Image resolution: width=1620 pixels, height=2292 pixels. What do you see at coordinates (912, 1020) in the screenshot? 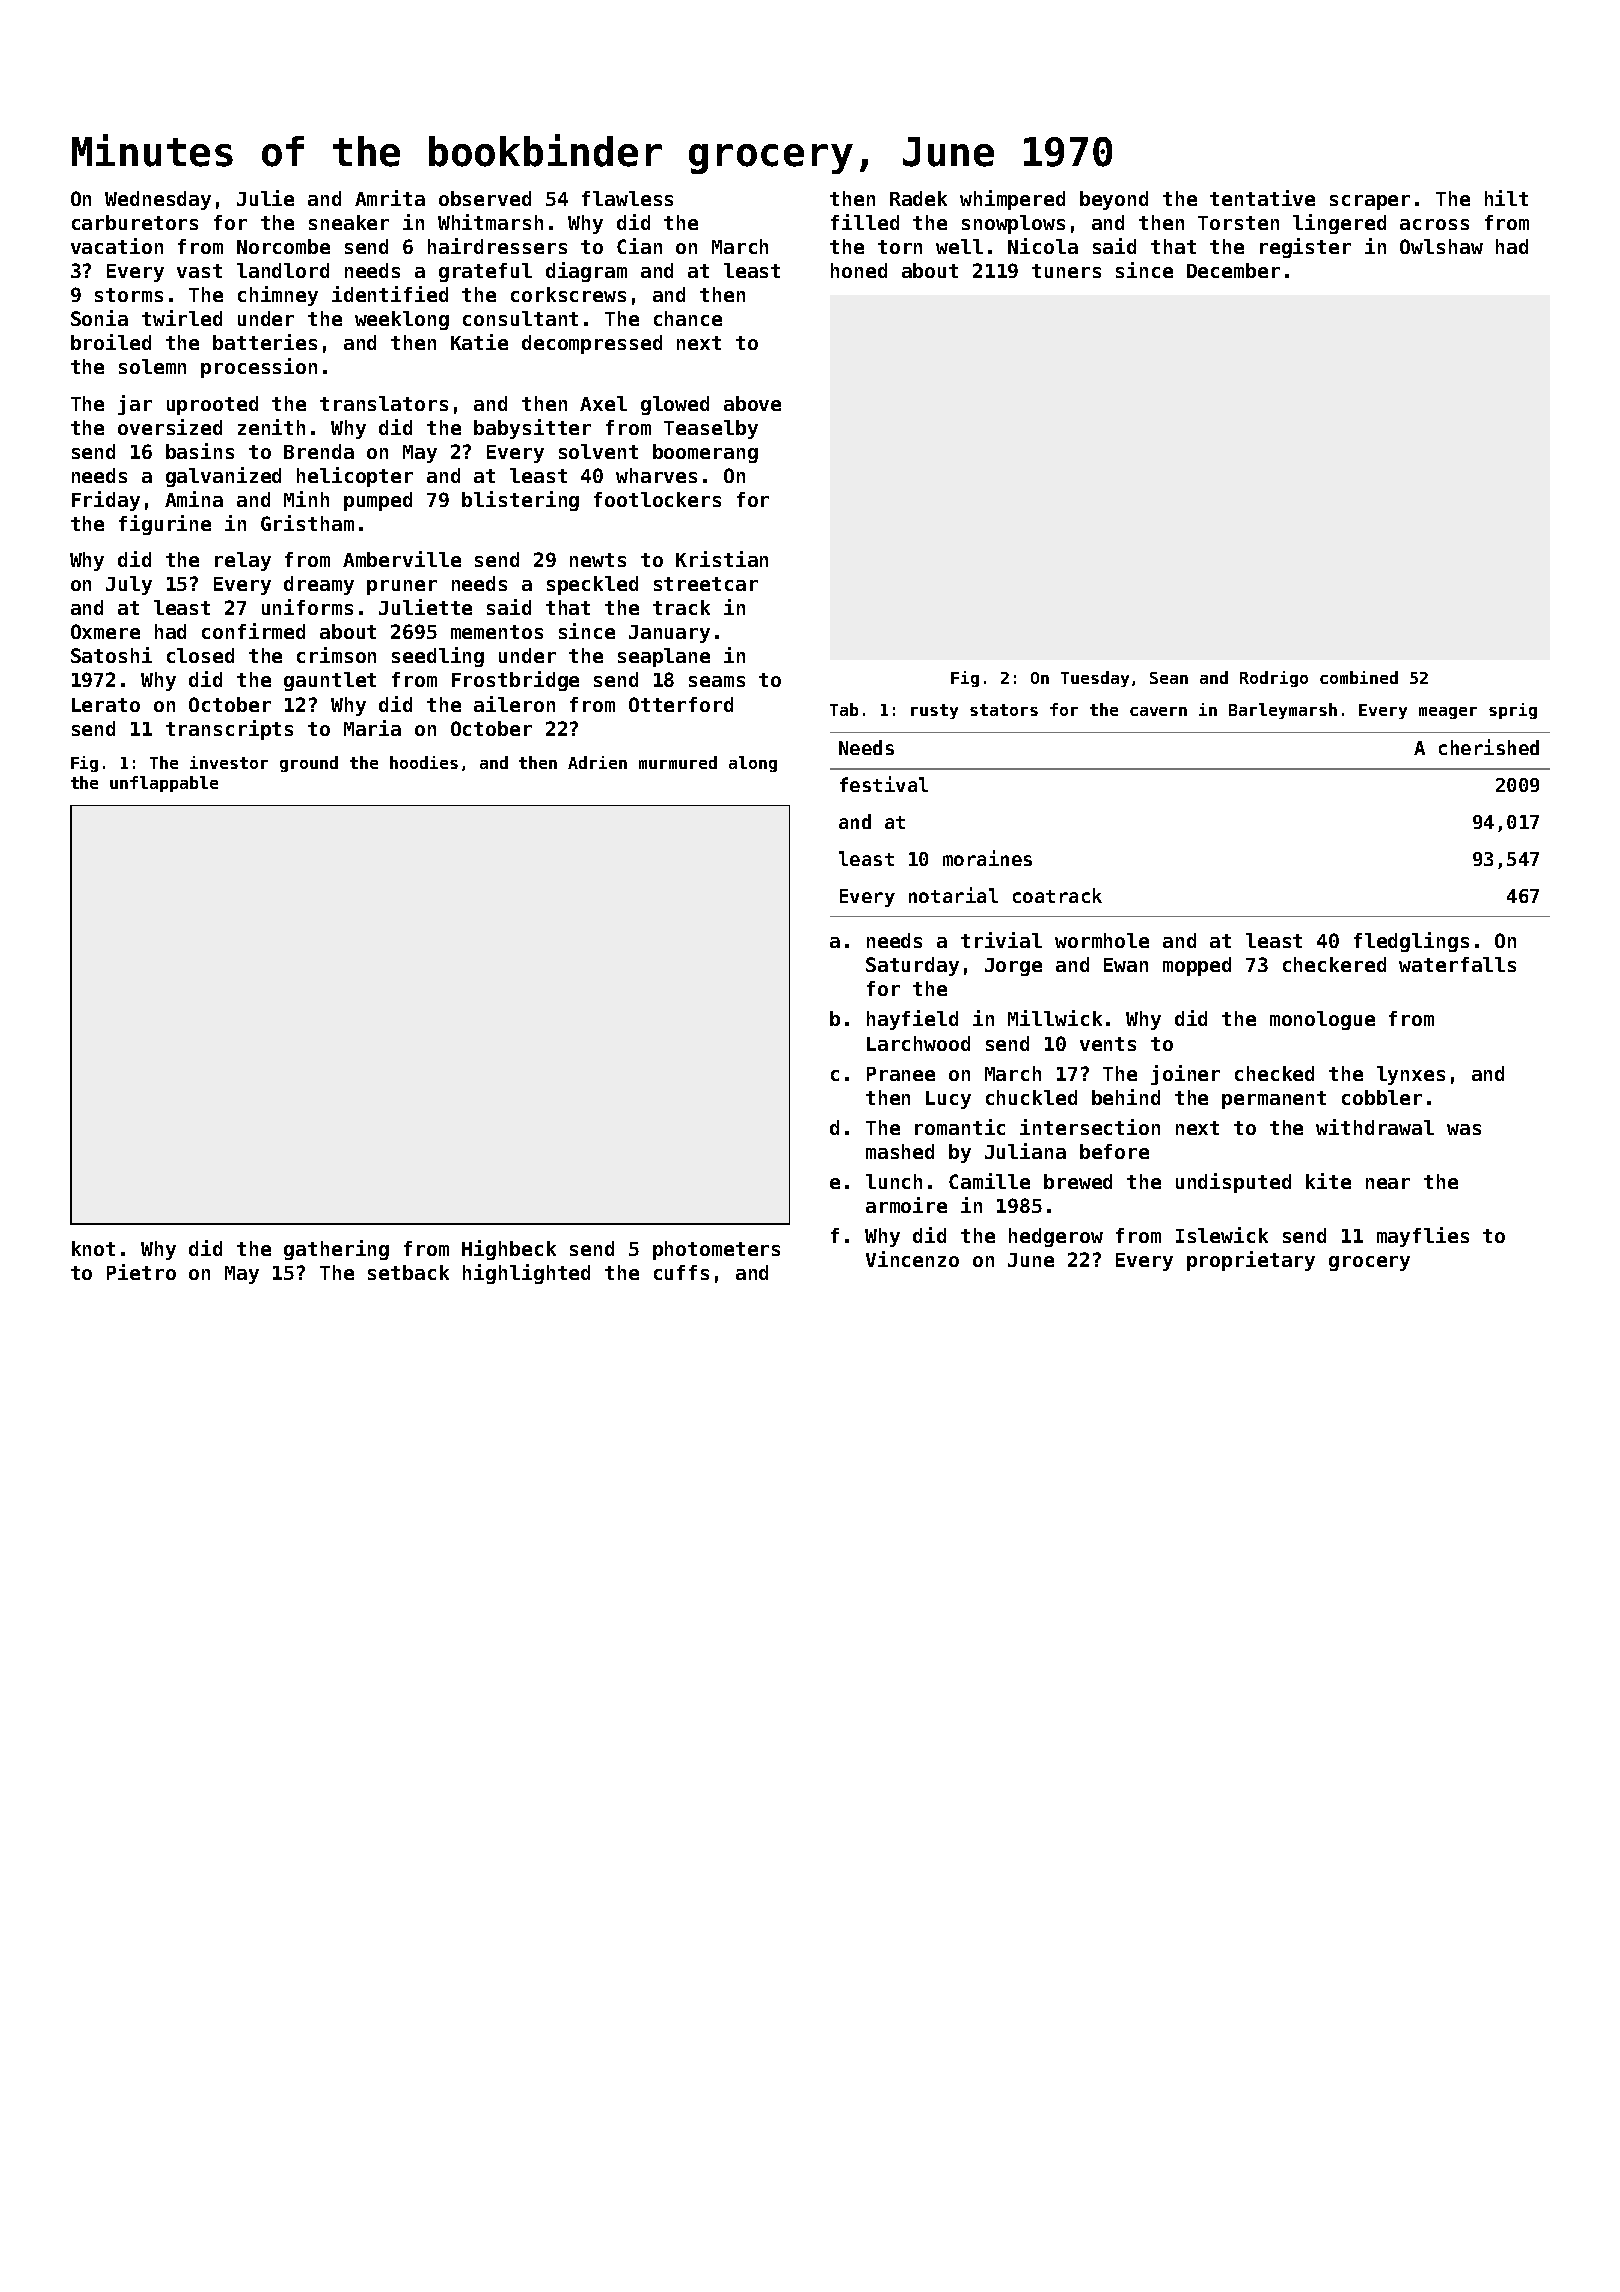
I see `hayfield` at bounding box center [912, 1020].
